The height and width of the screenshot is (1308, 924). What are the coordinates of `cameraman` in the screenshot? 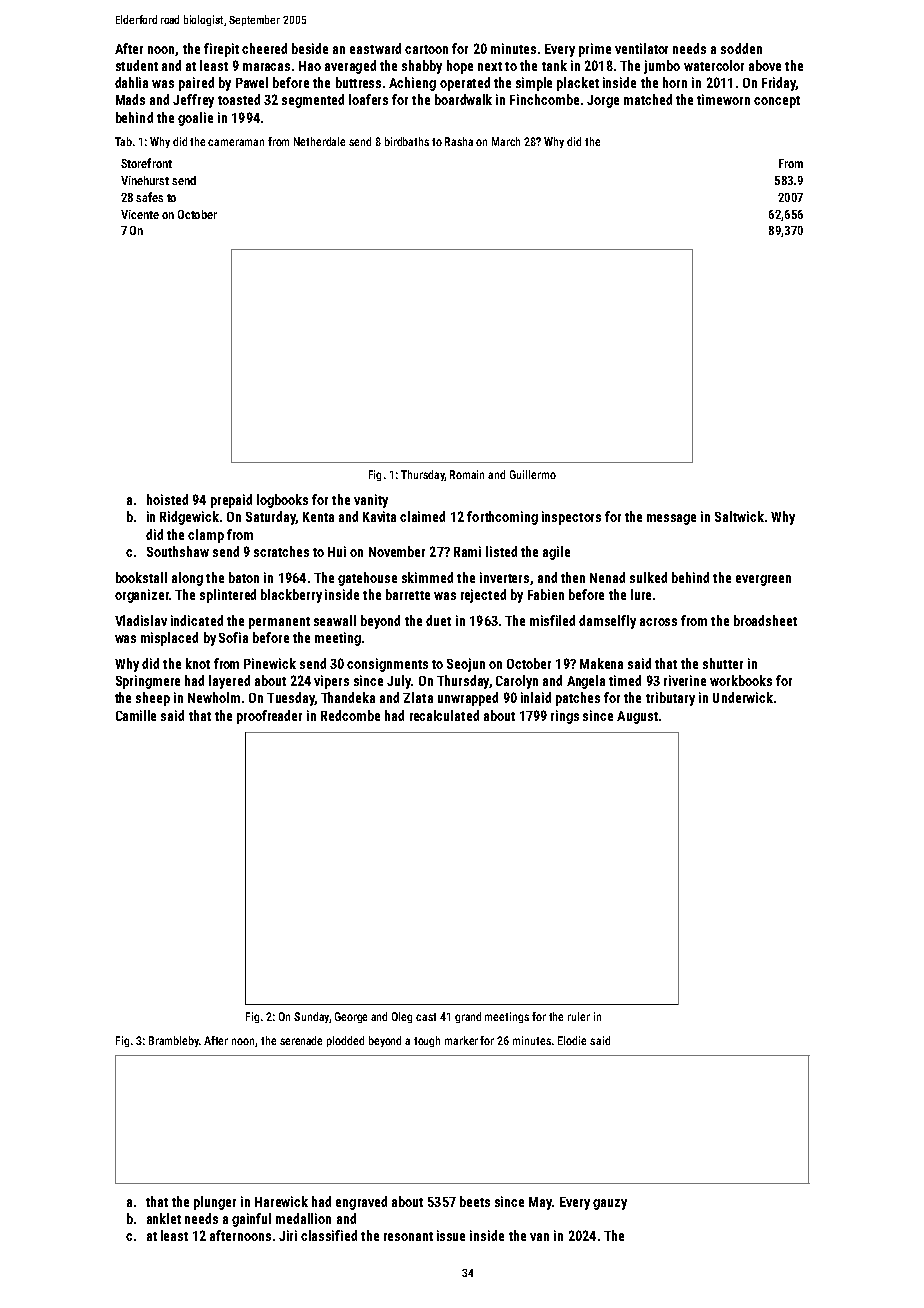 It's located at (236, 142).
